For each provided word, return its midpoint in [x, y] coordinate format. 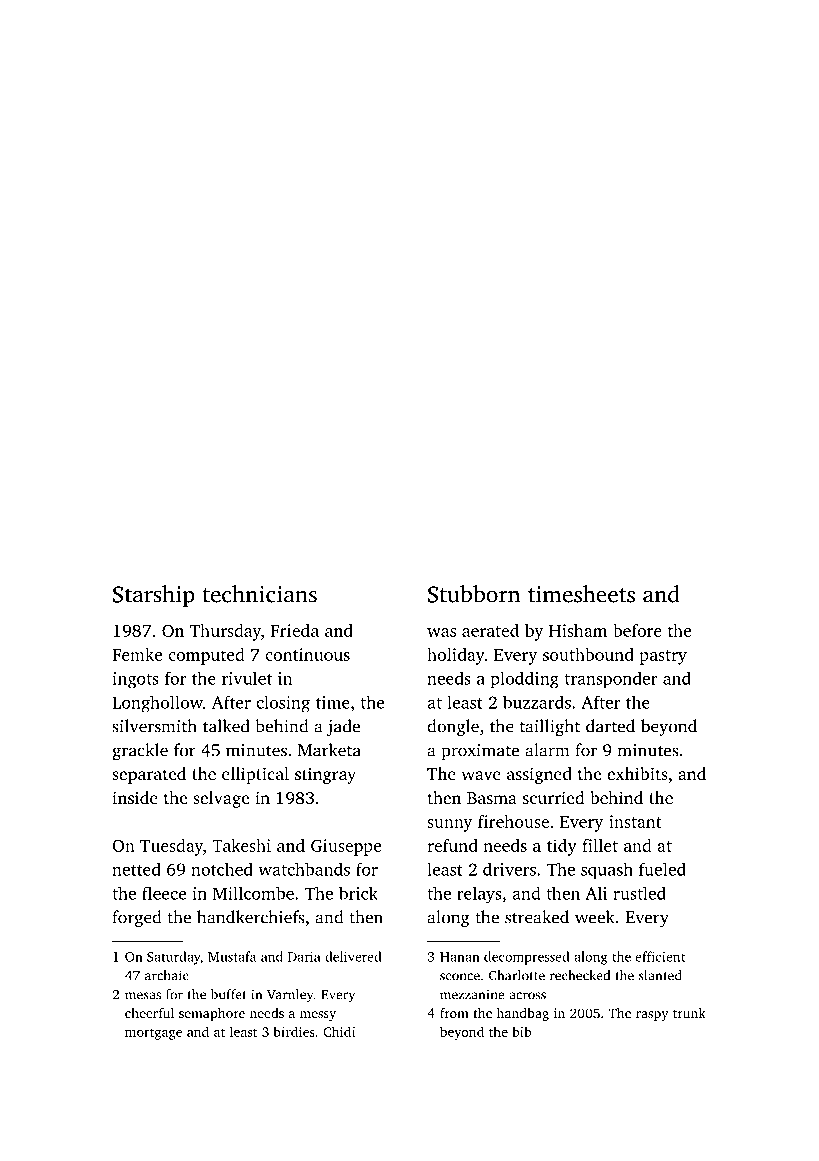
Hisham [578, 630]
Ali [596, 893]
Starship [154, 596]
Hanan [460, 957]
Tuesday [171, 847]
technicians [260, 594]
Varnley [290, 996]
